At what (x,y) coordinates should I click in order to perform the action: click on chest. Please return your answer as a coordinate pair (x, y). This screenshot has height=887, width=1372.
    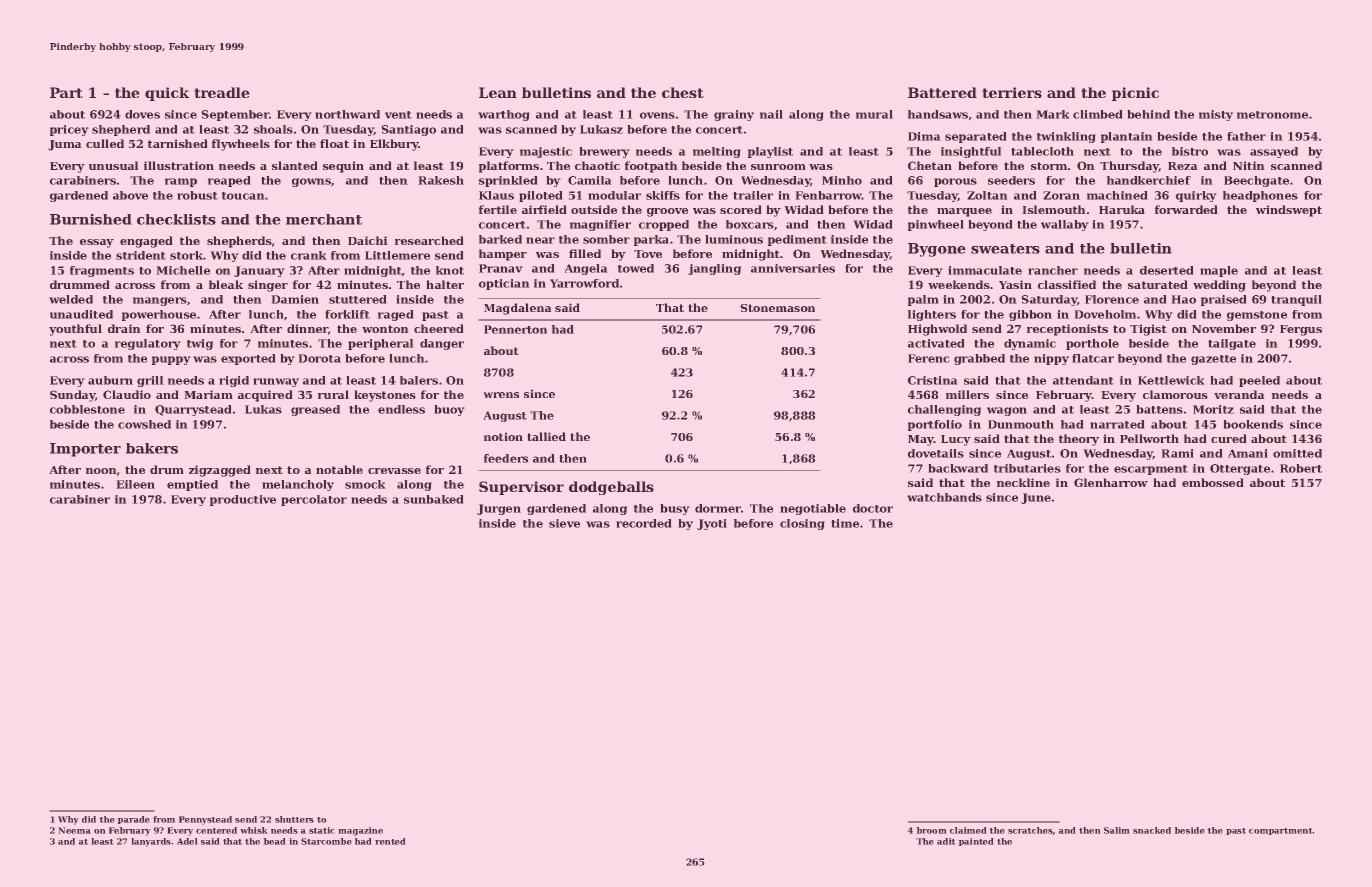
    Looking at the image, I should click on (683, 92).
